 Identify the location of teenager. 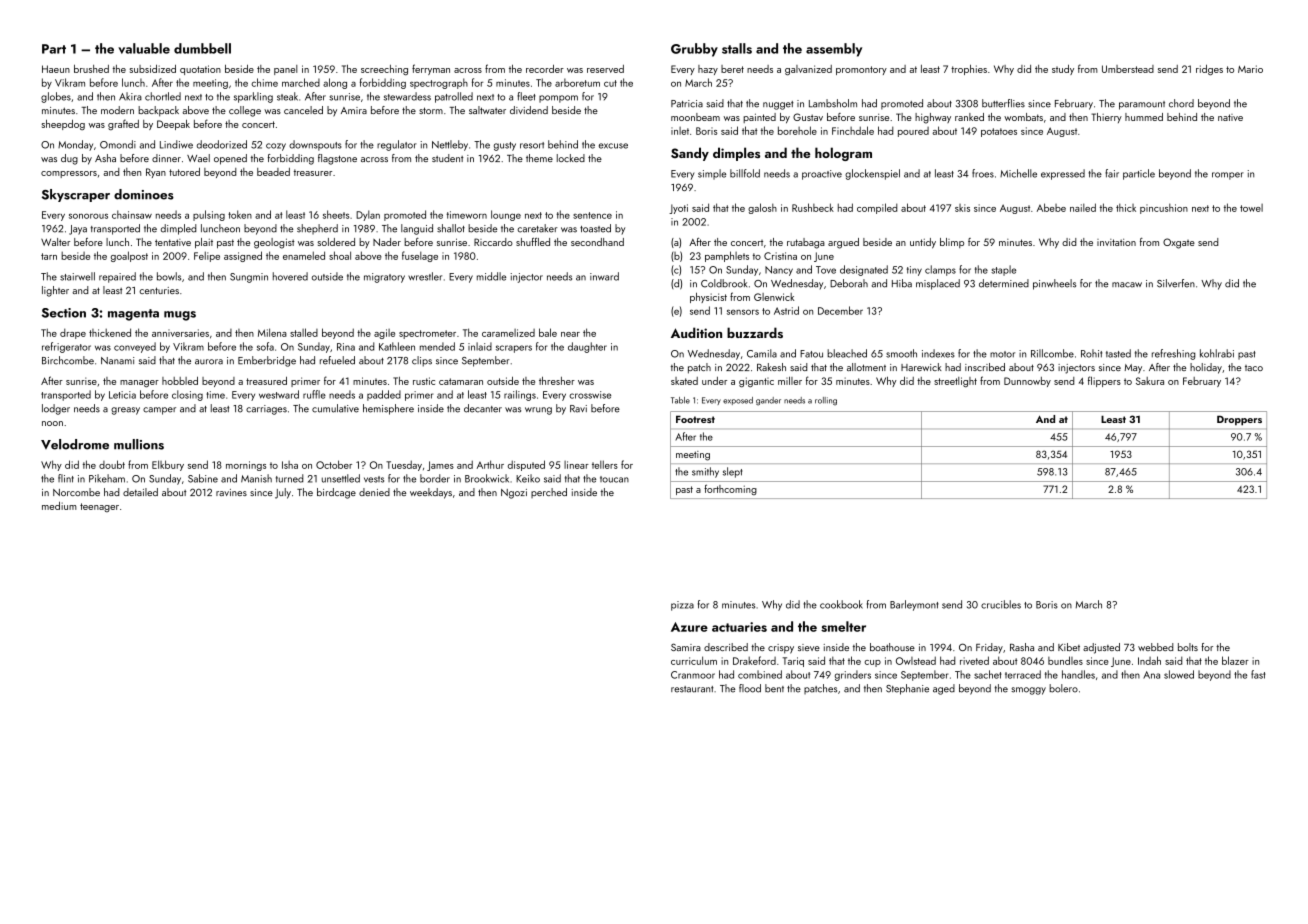
(99, 507).
